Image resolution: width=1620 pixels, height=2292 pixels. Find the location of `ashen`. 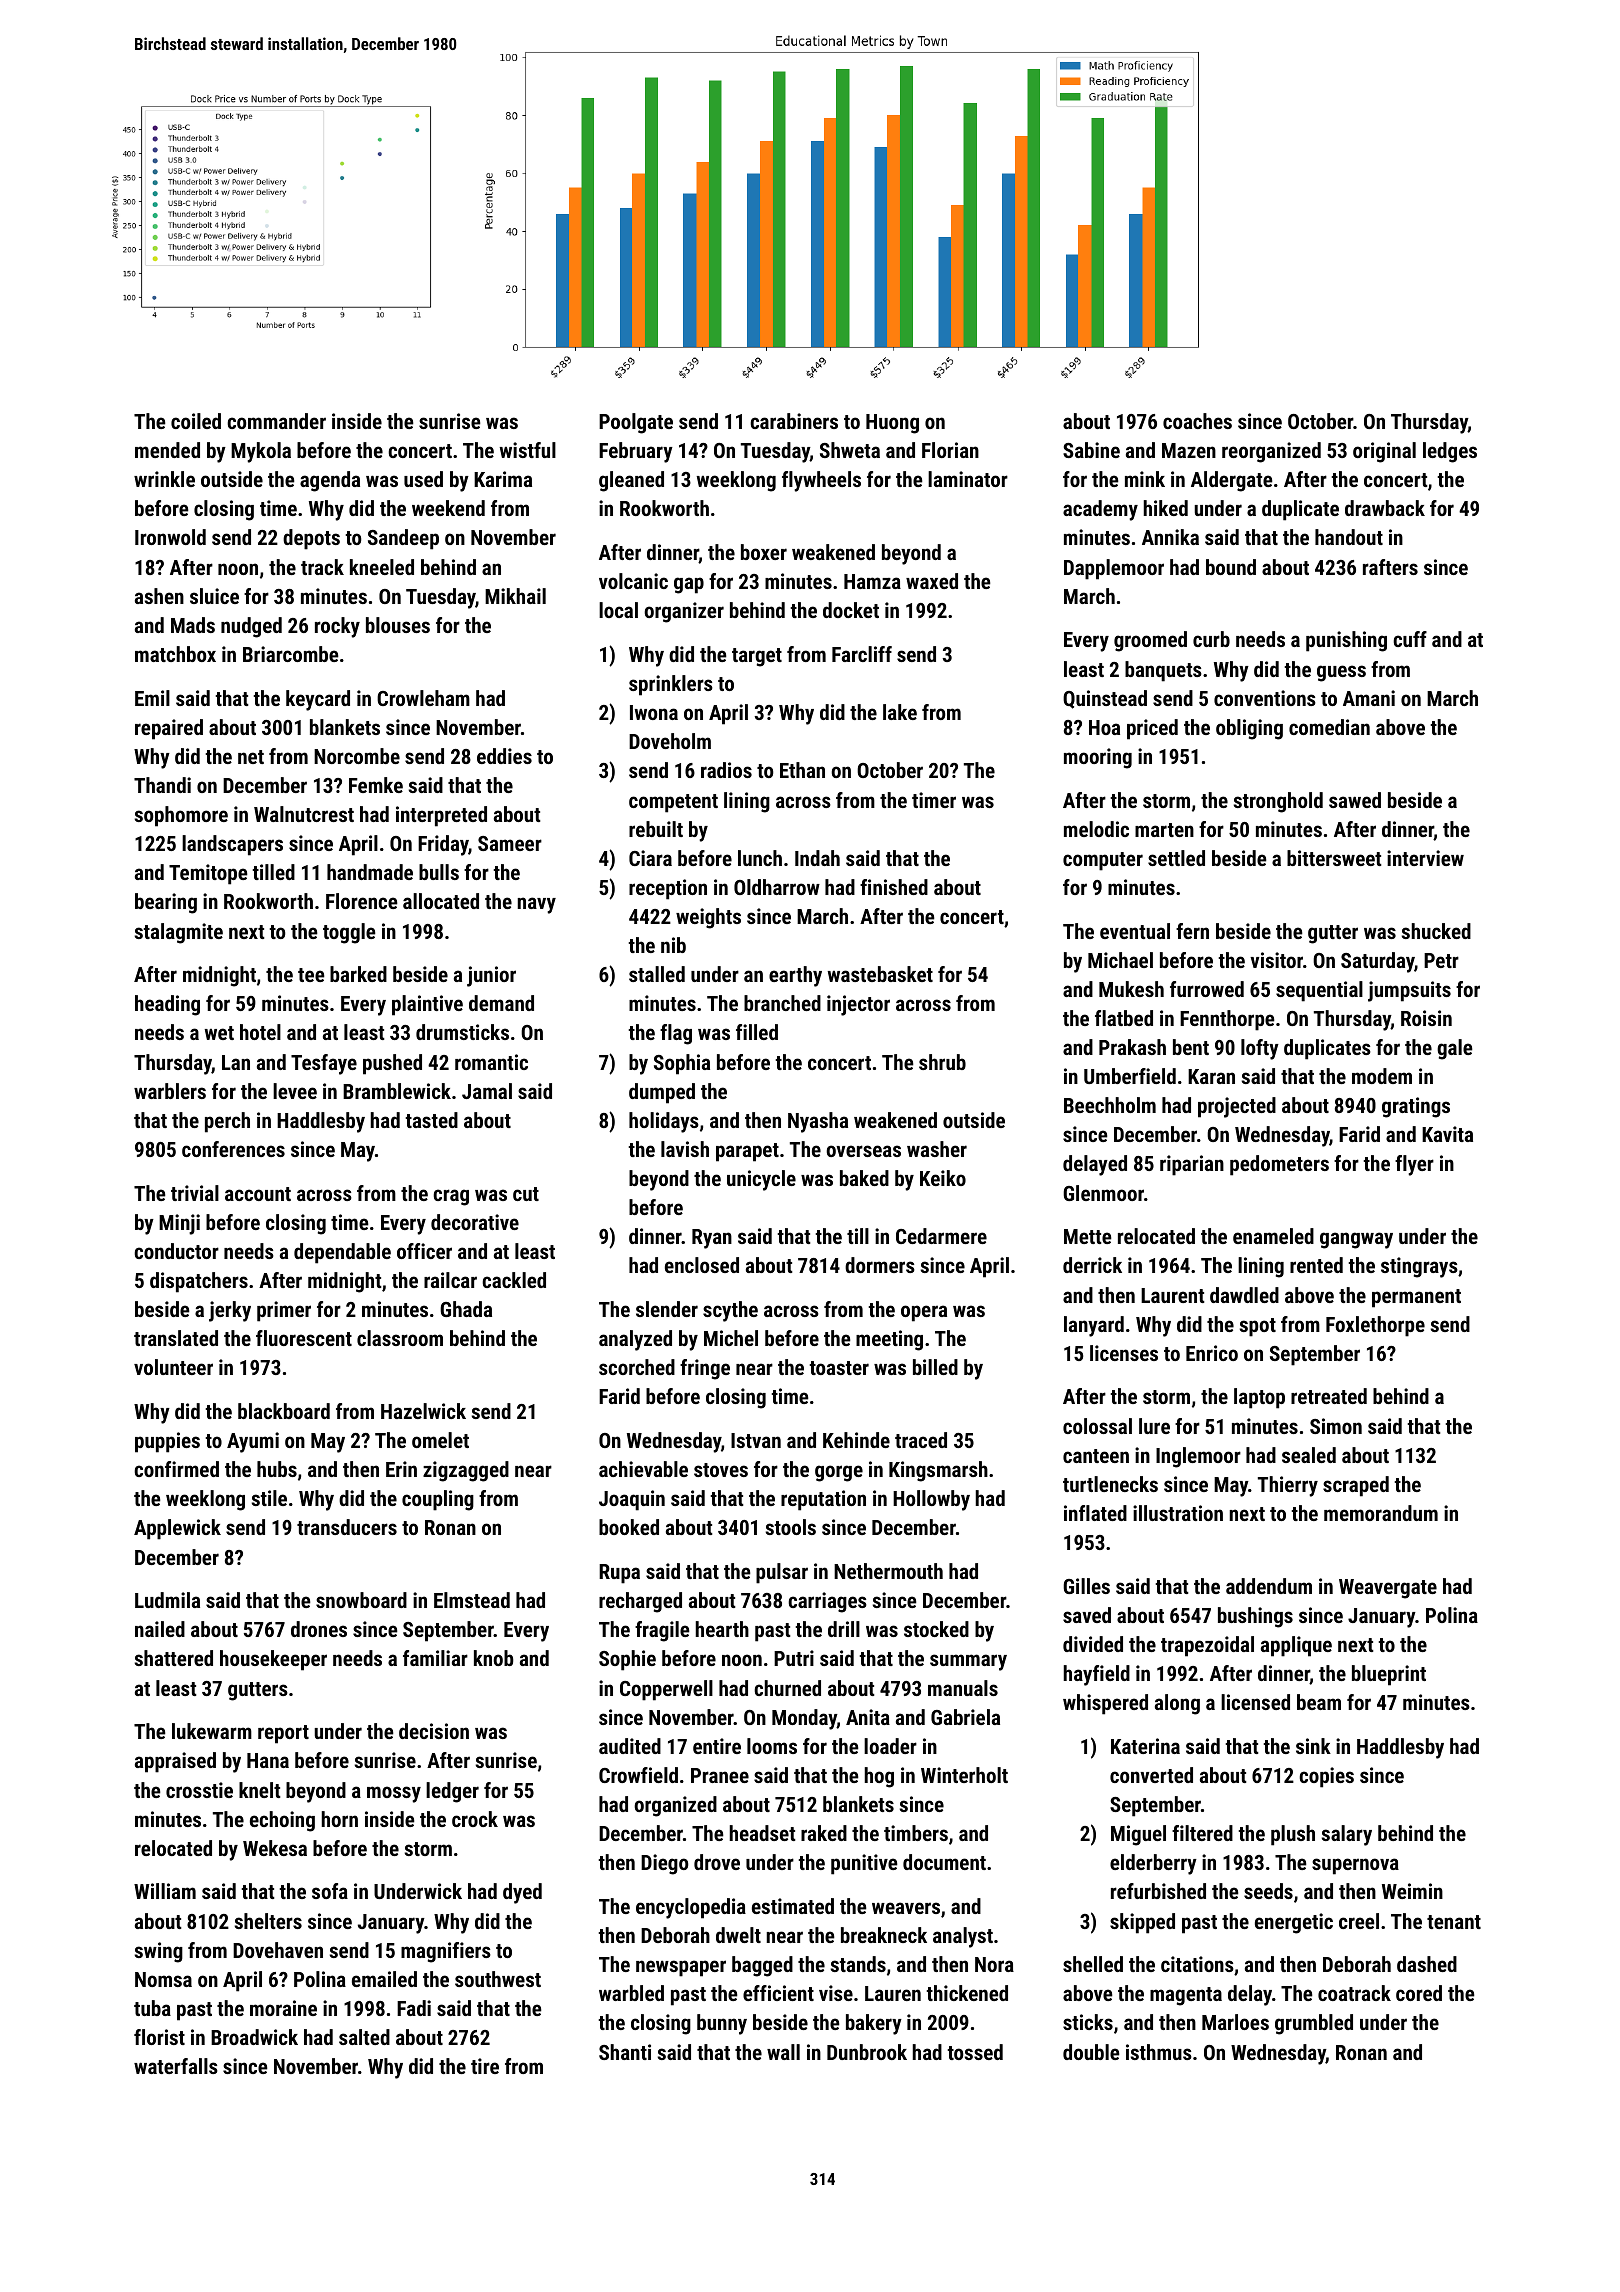

ashen is located at coordinates (159, 596).
